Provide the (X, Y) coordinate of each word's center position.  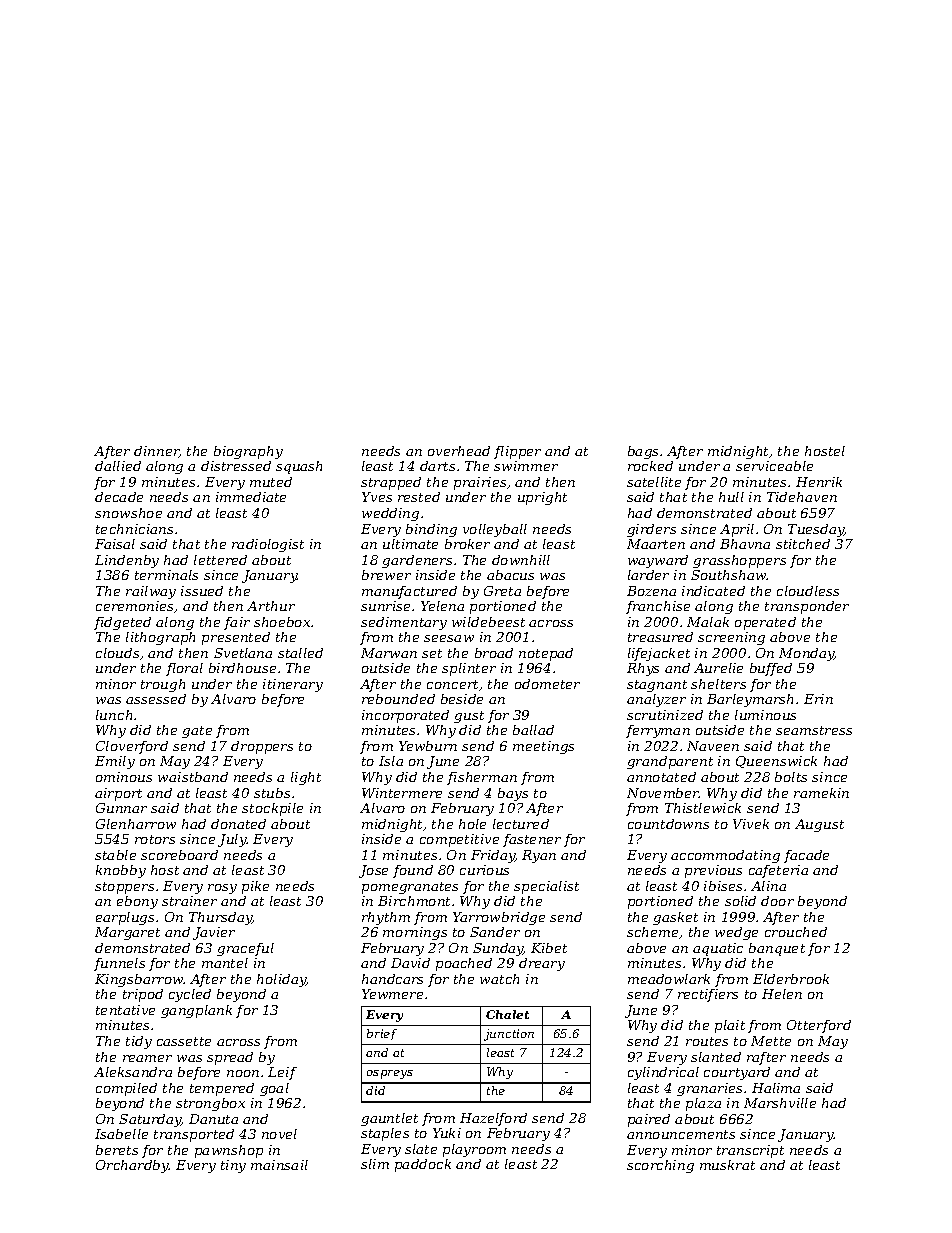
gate (197, 732)
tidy (139, 1042)
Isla (391, 761)
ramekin (821, 793)
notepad (546, 654)
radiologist (268, 545)
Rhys (643, 669)
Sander (495, 932)
